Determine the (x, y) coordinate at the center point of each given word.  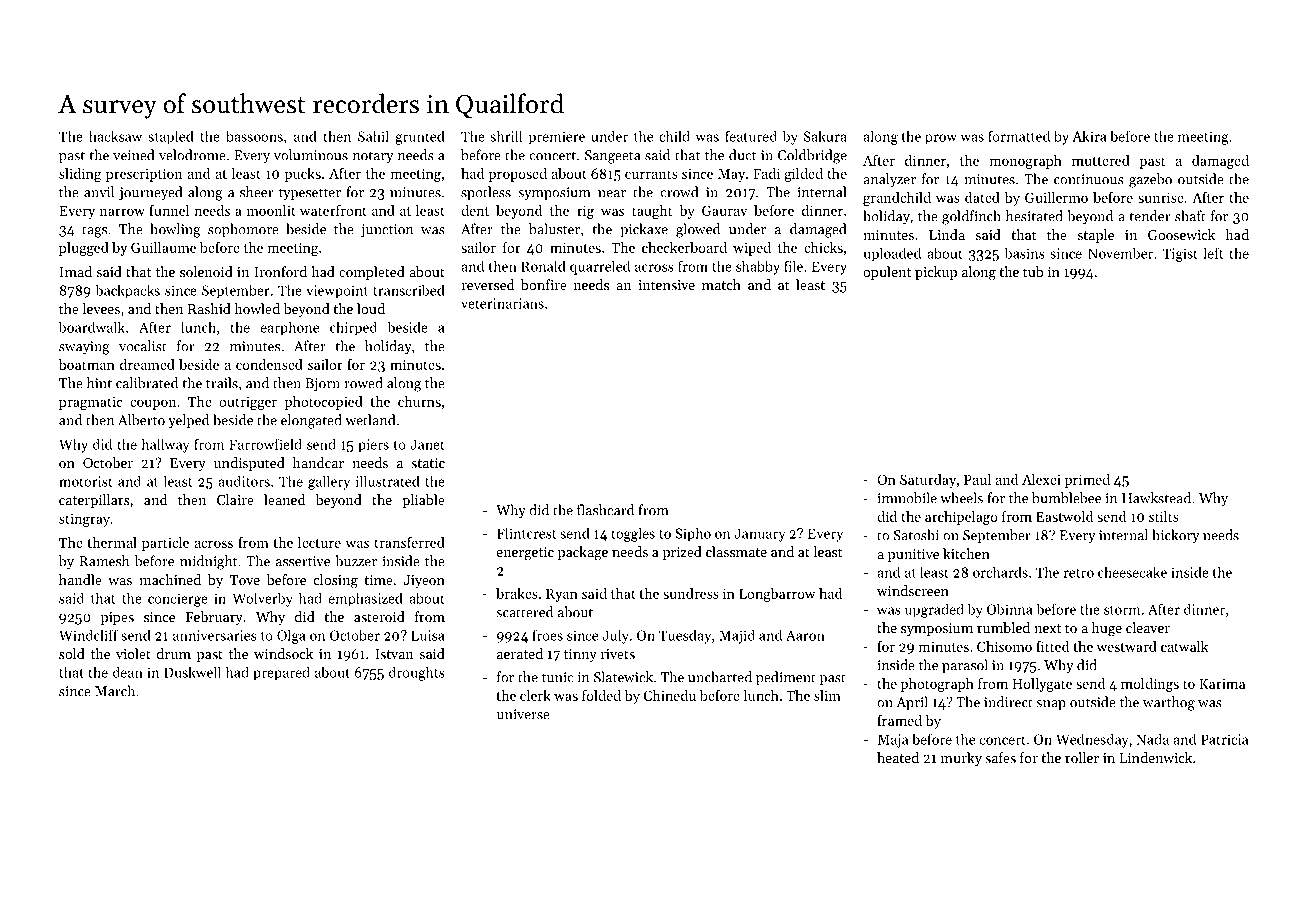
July (615, 637)
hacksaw (115, 136)
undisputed (249, 464)
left (1213, 253)
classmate (736, 551)
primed (1087, 481)
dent (475, 210)
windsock (283, 653)
